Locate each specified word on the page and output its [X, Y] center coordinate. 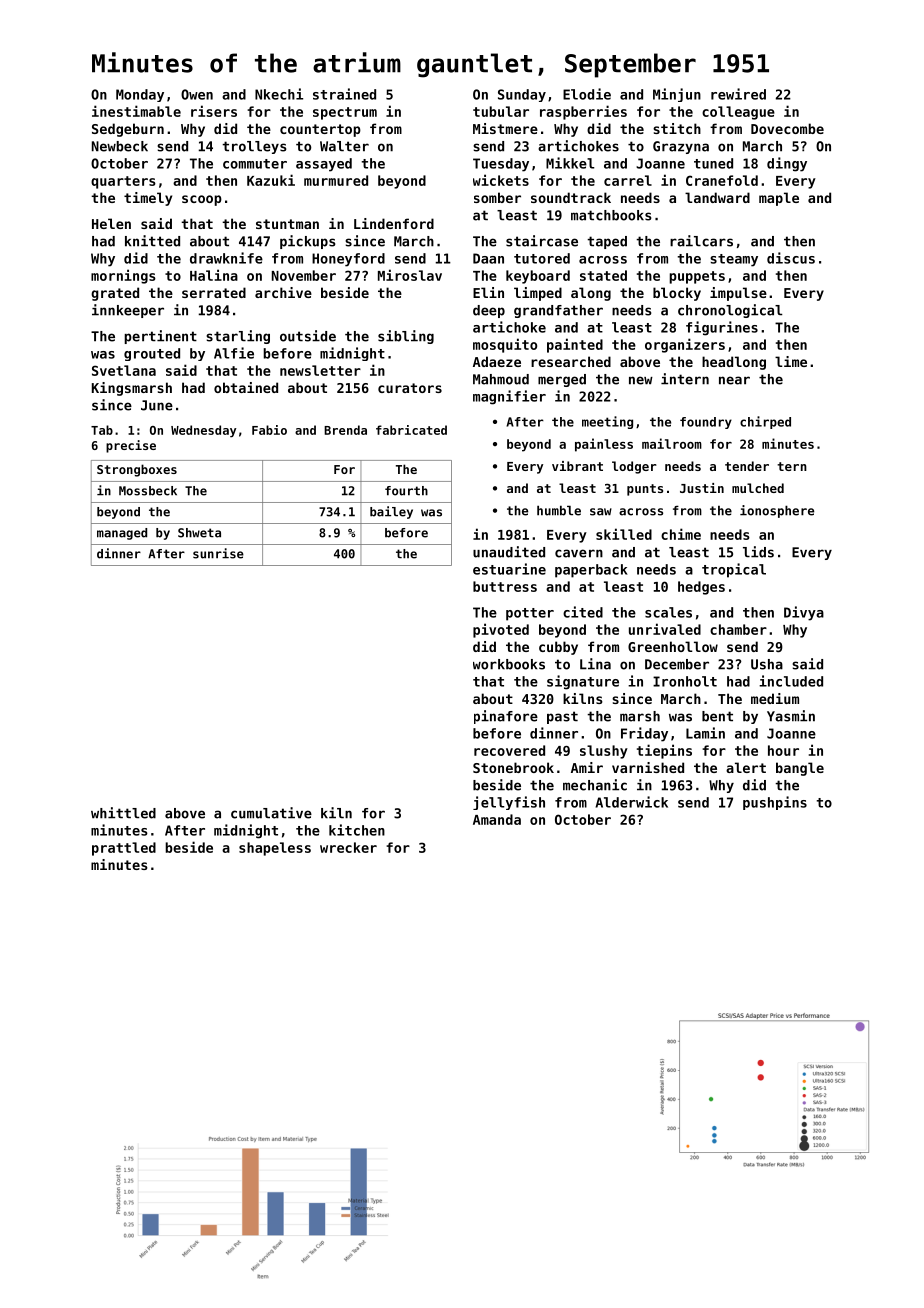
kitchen [357, 830]
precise [131, 446]
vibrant [577, 466]
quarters [123, 182]
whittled [123, 813]
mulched [758, 488]
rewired [738, 94]
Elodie [587, 94]
